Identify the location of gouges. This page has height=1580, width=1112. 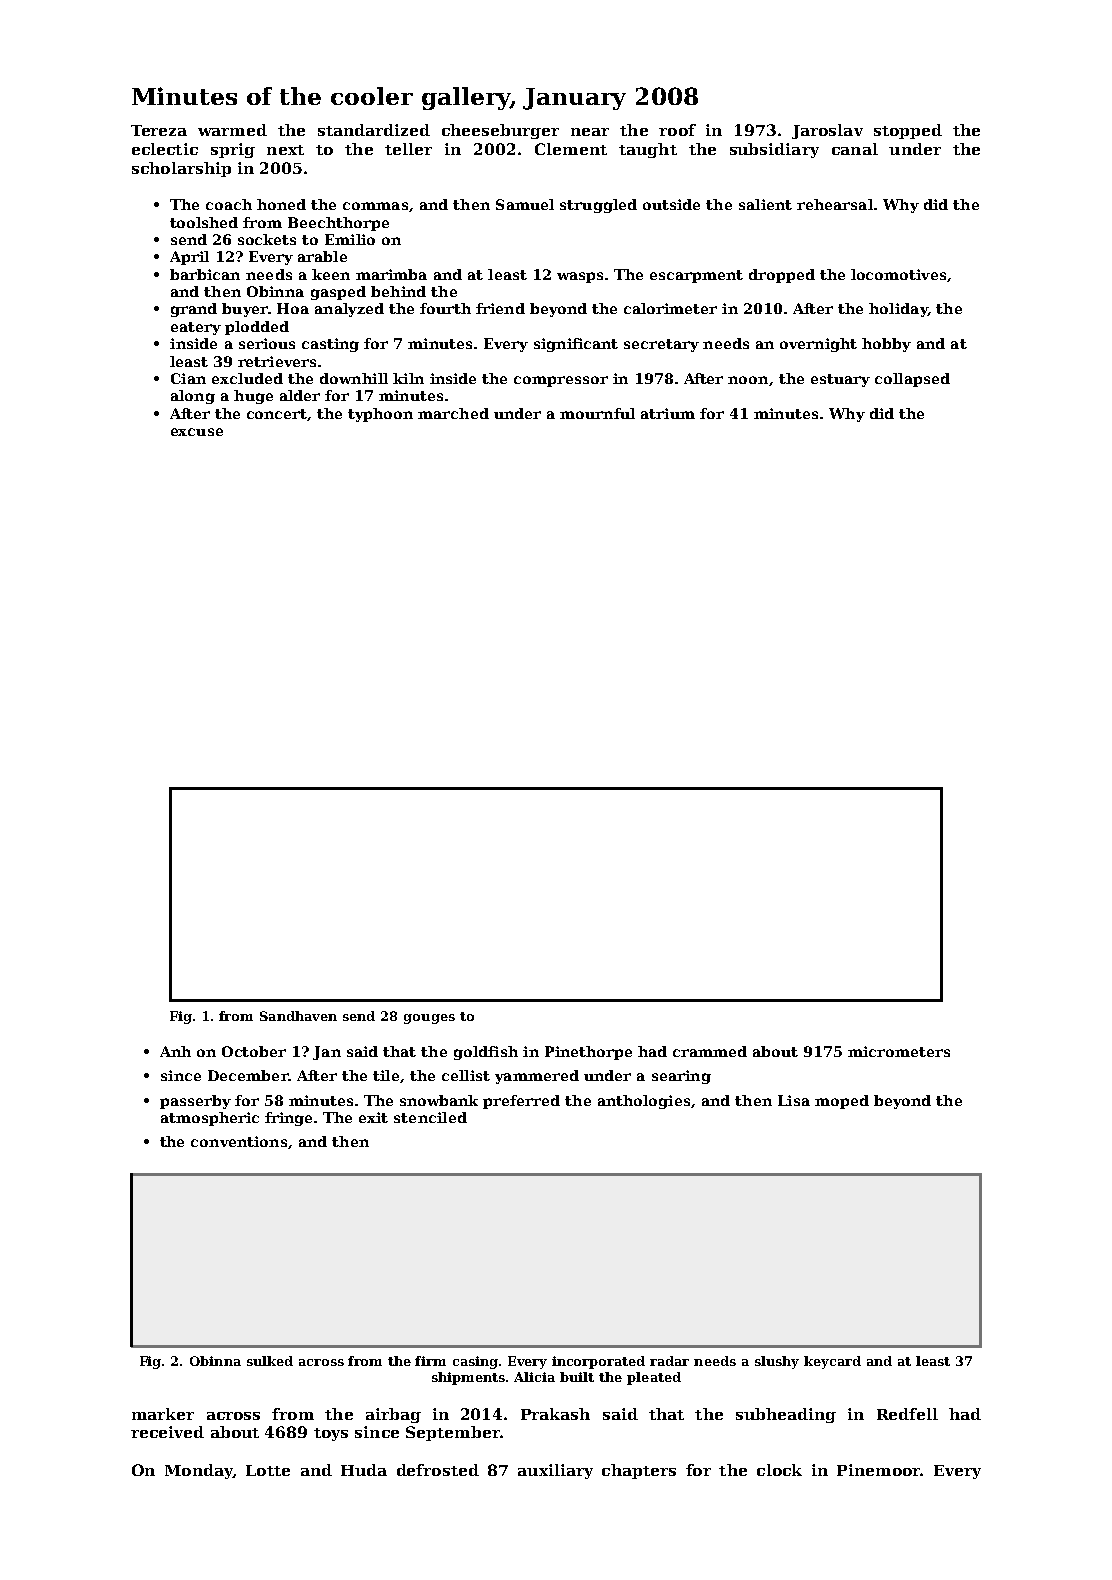
(429, 1019).
